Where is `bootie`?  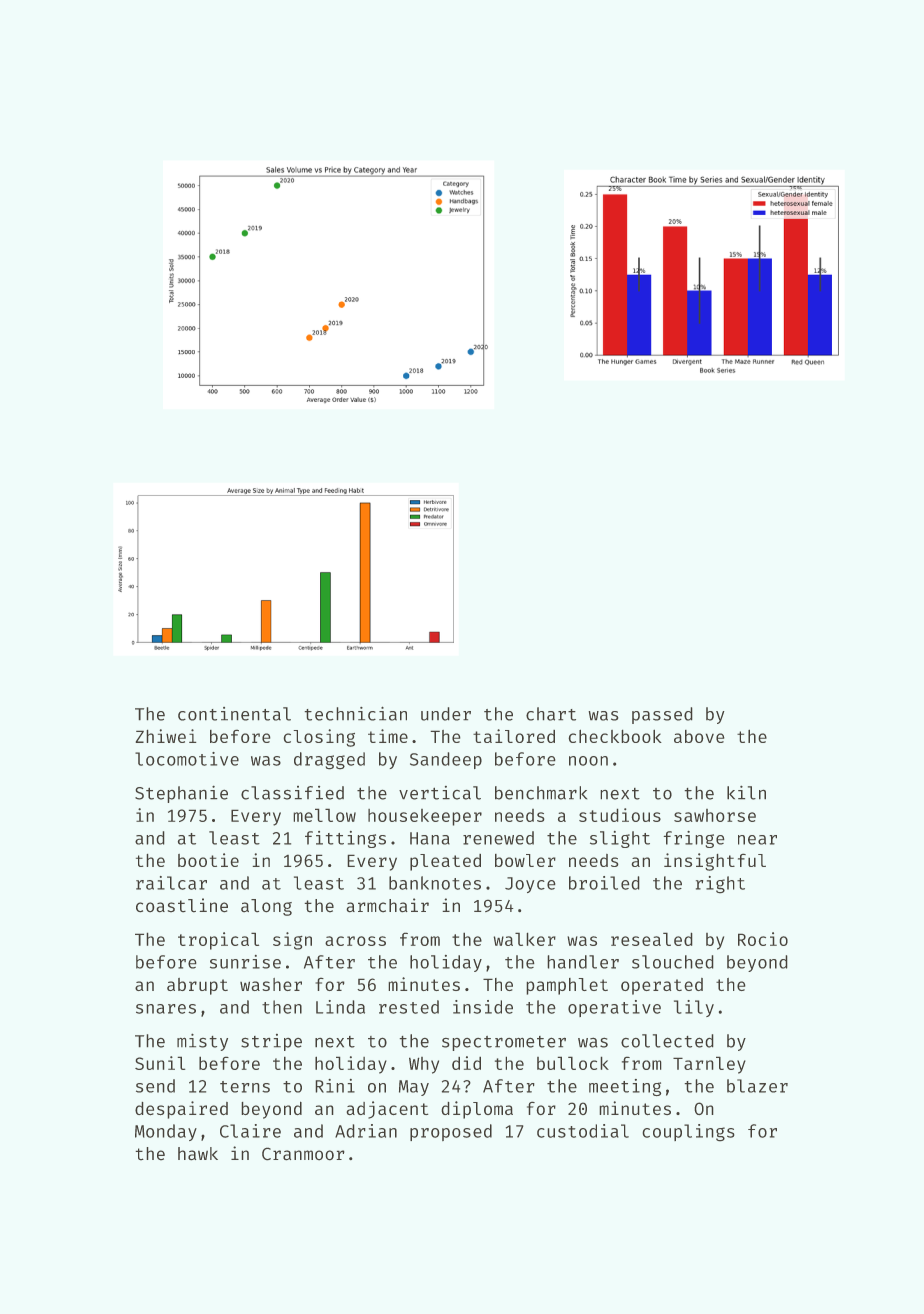
bootie is located at coordinates (208, 860).
